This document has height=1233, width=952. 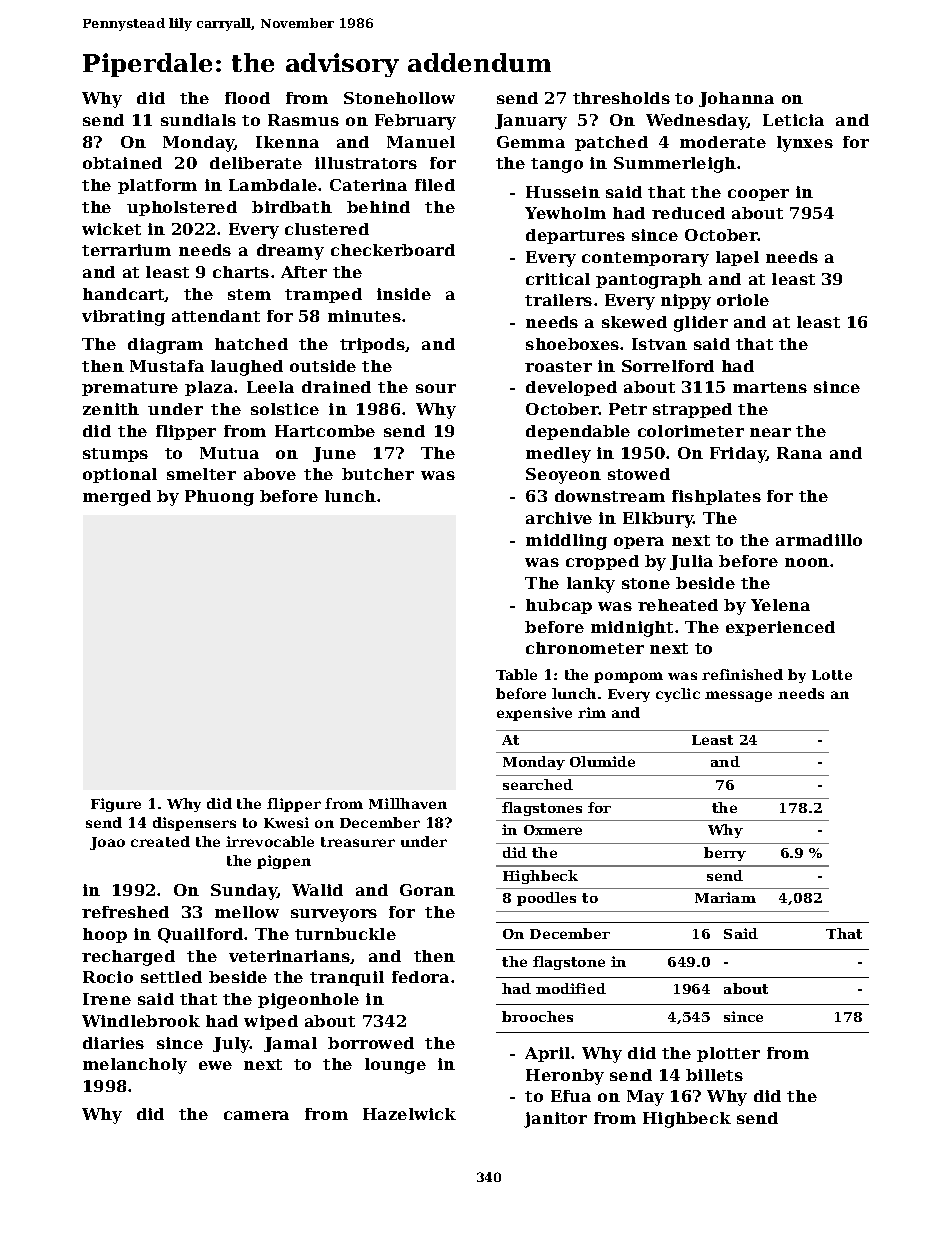 I want to click on settled, so click(x=171, y=977).
